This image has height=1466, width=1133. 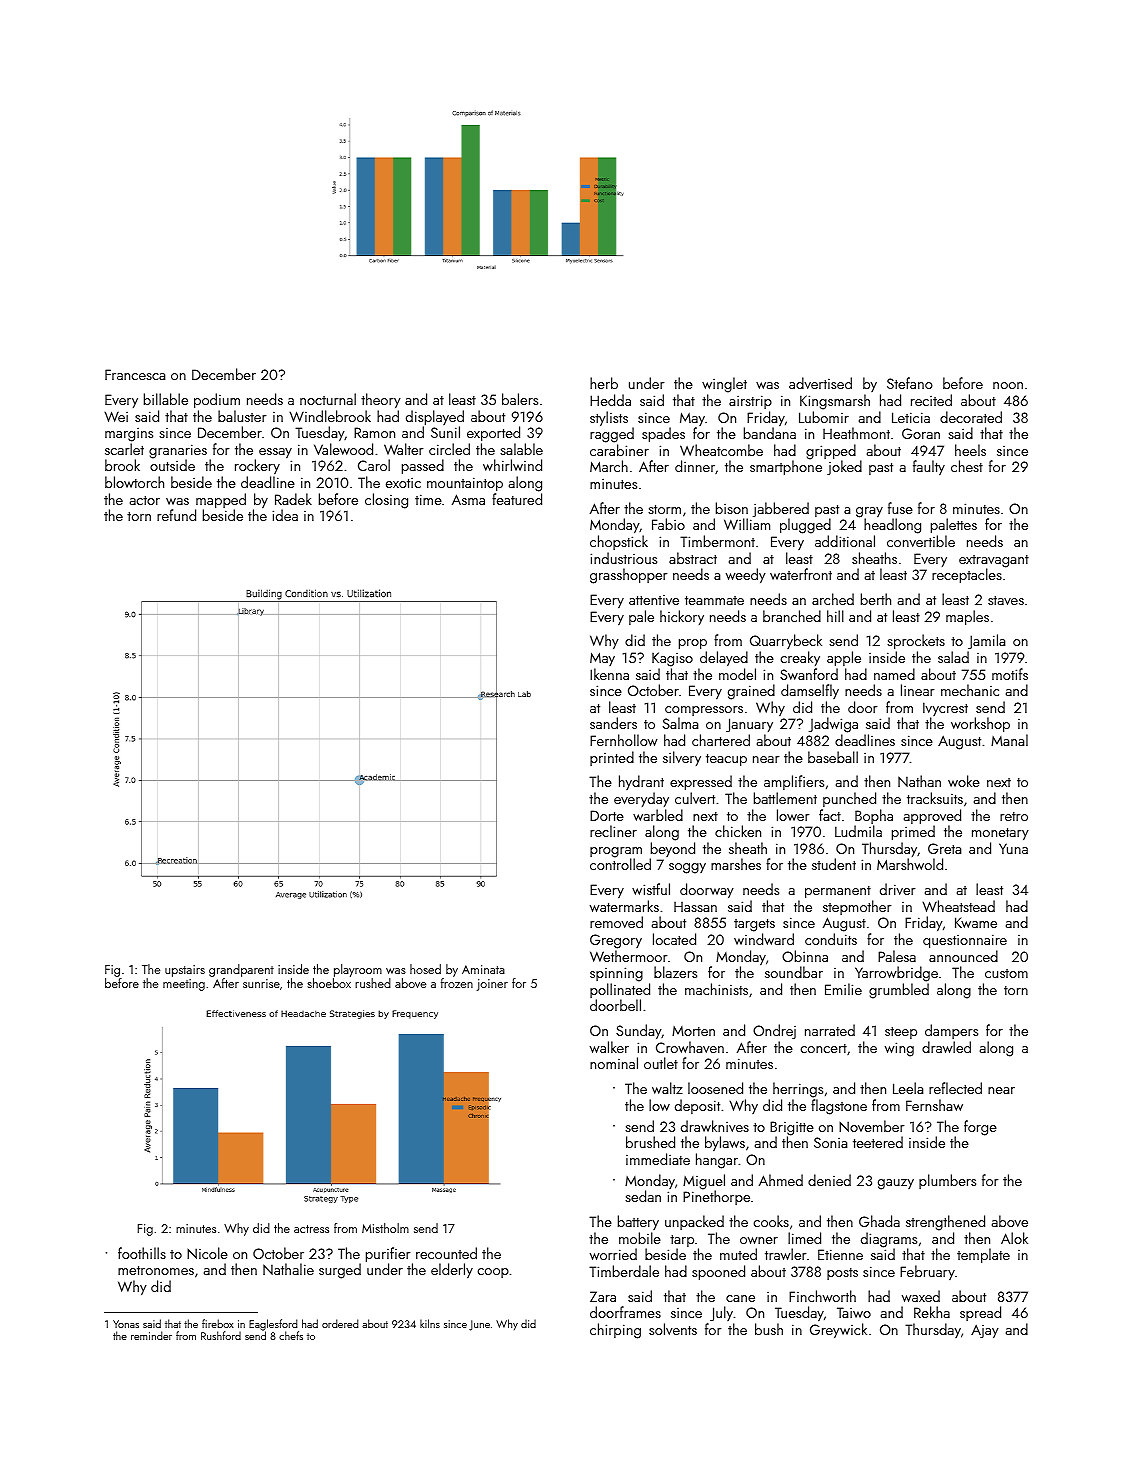 What do you see at coordinates (994, 561) in the image?
I see `extravagant` at bounding box center [994, 561].
